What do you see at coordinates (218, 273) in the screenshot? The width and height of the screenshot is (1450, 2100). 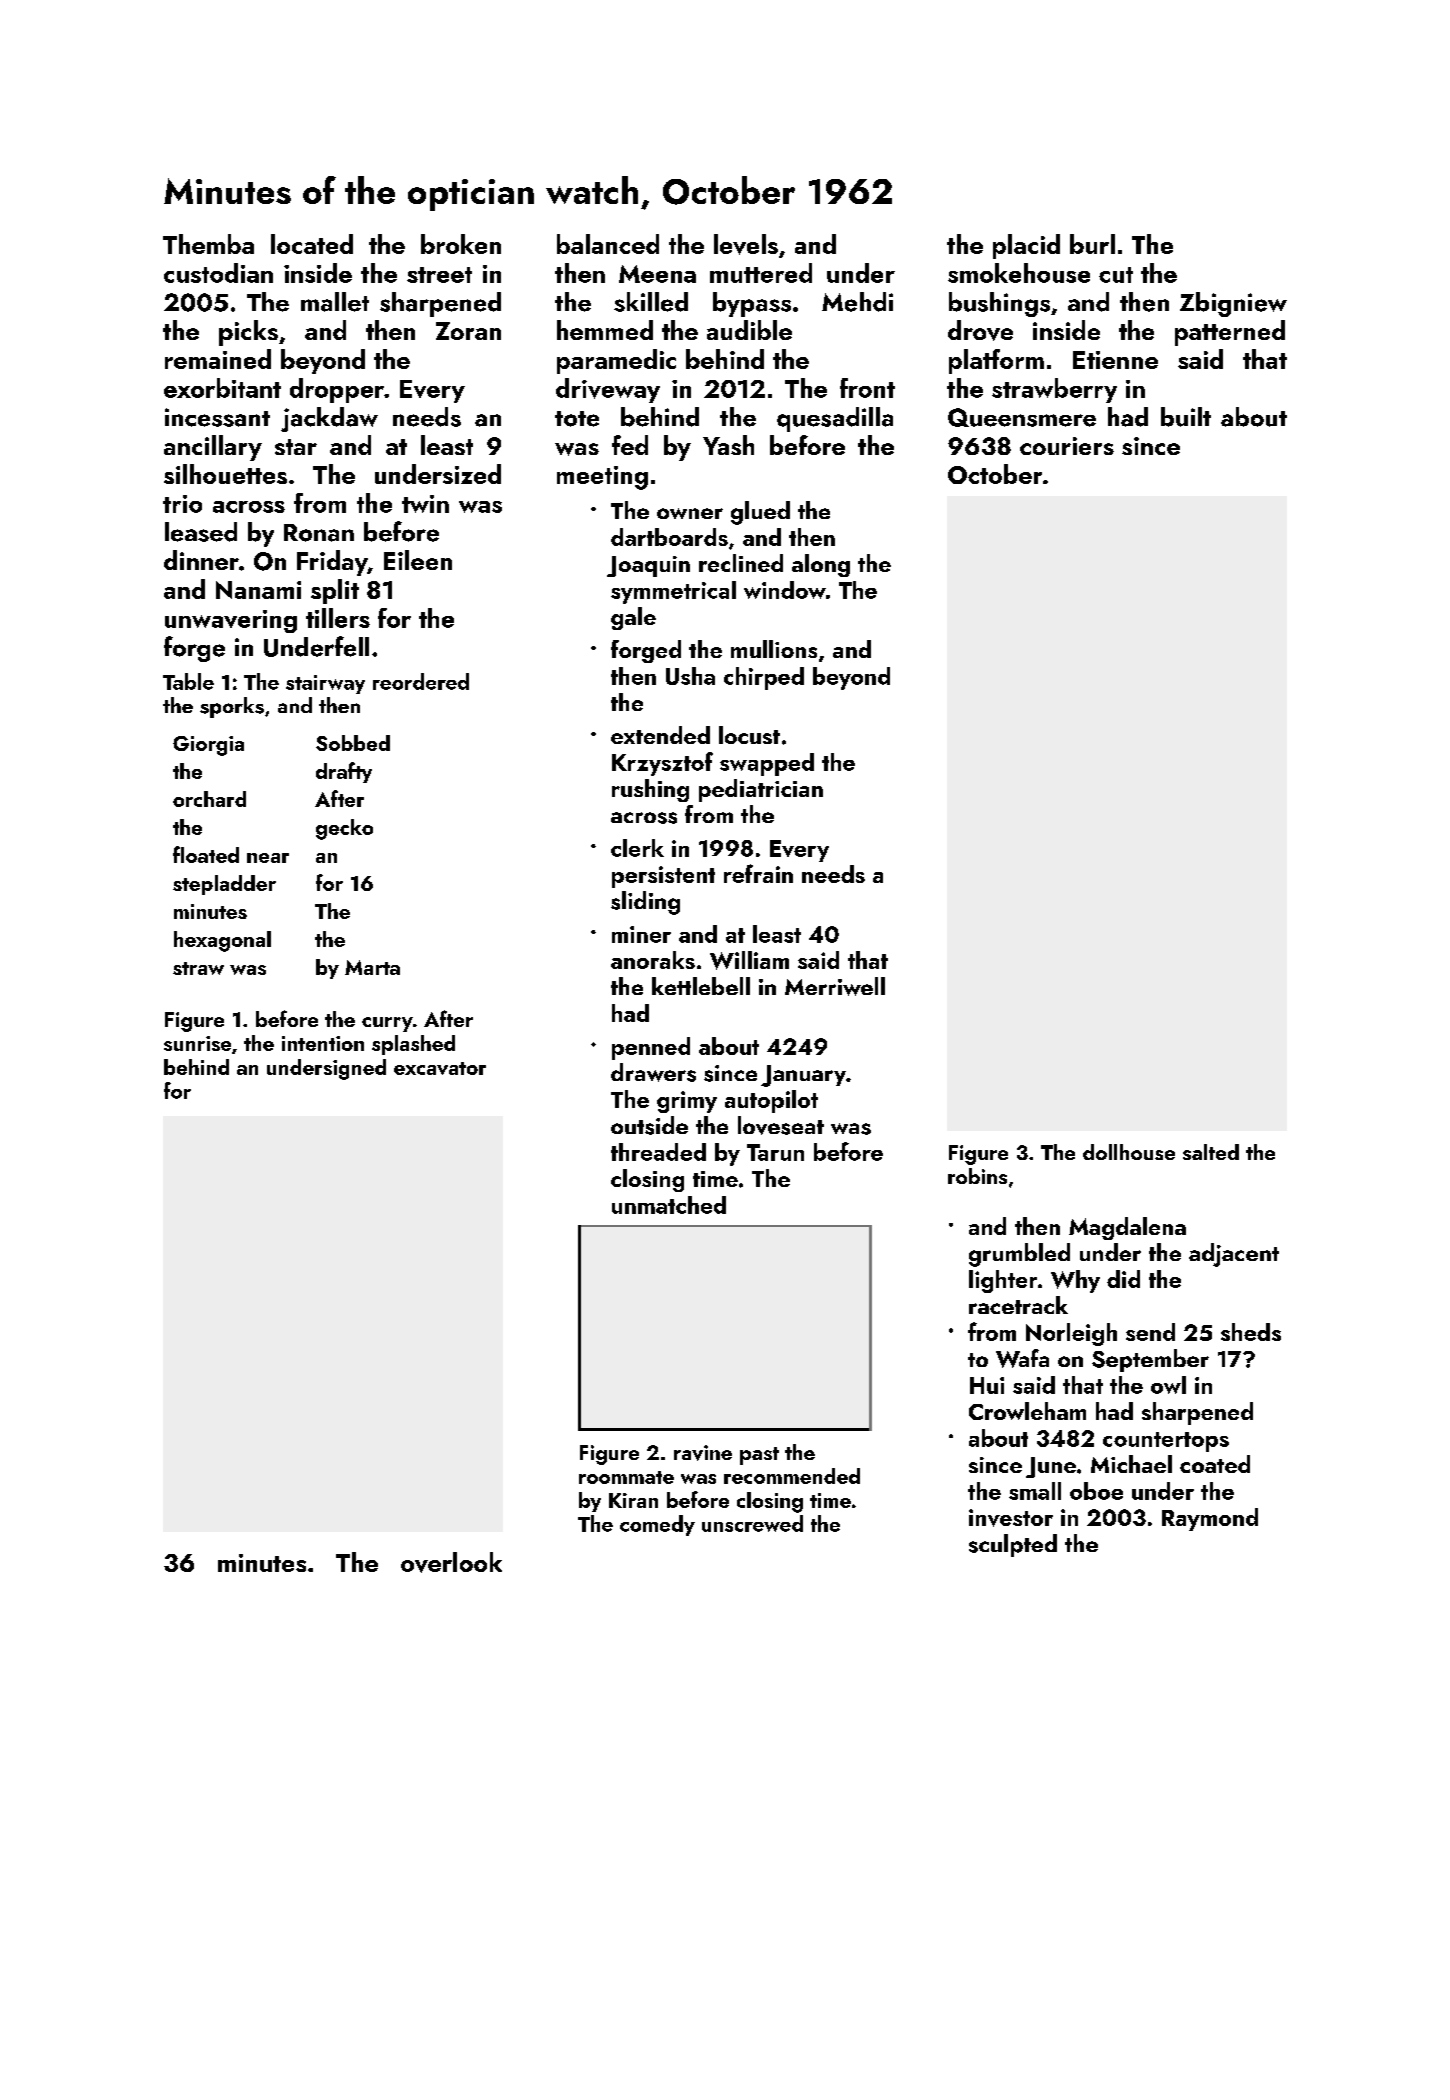 I see `custodian` at bounding box center [218, 273].
